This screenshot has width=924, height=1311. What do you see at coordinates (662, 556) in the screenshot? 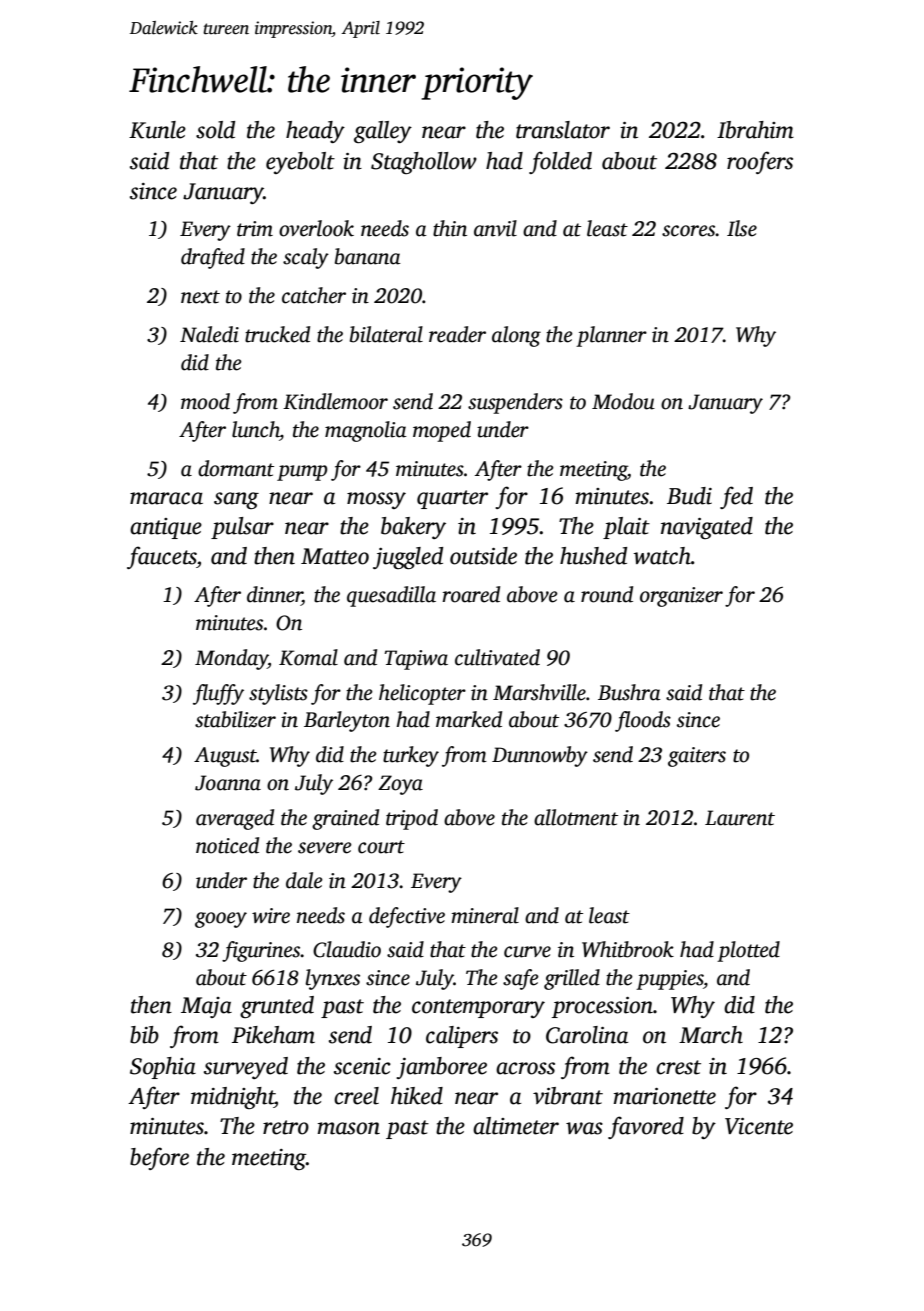
I see `watch` at bounding box center [662, 556].
